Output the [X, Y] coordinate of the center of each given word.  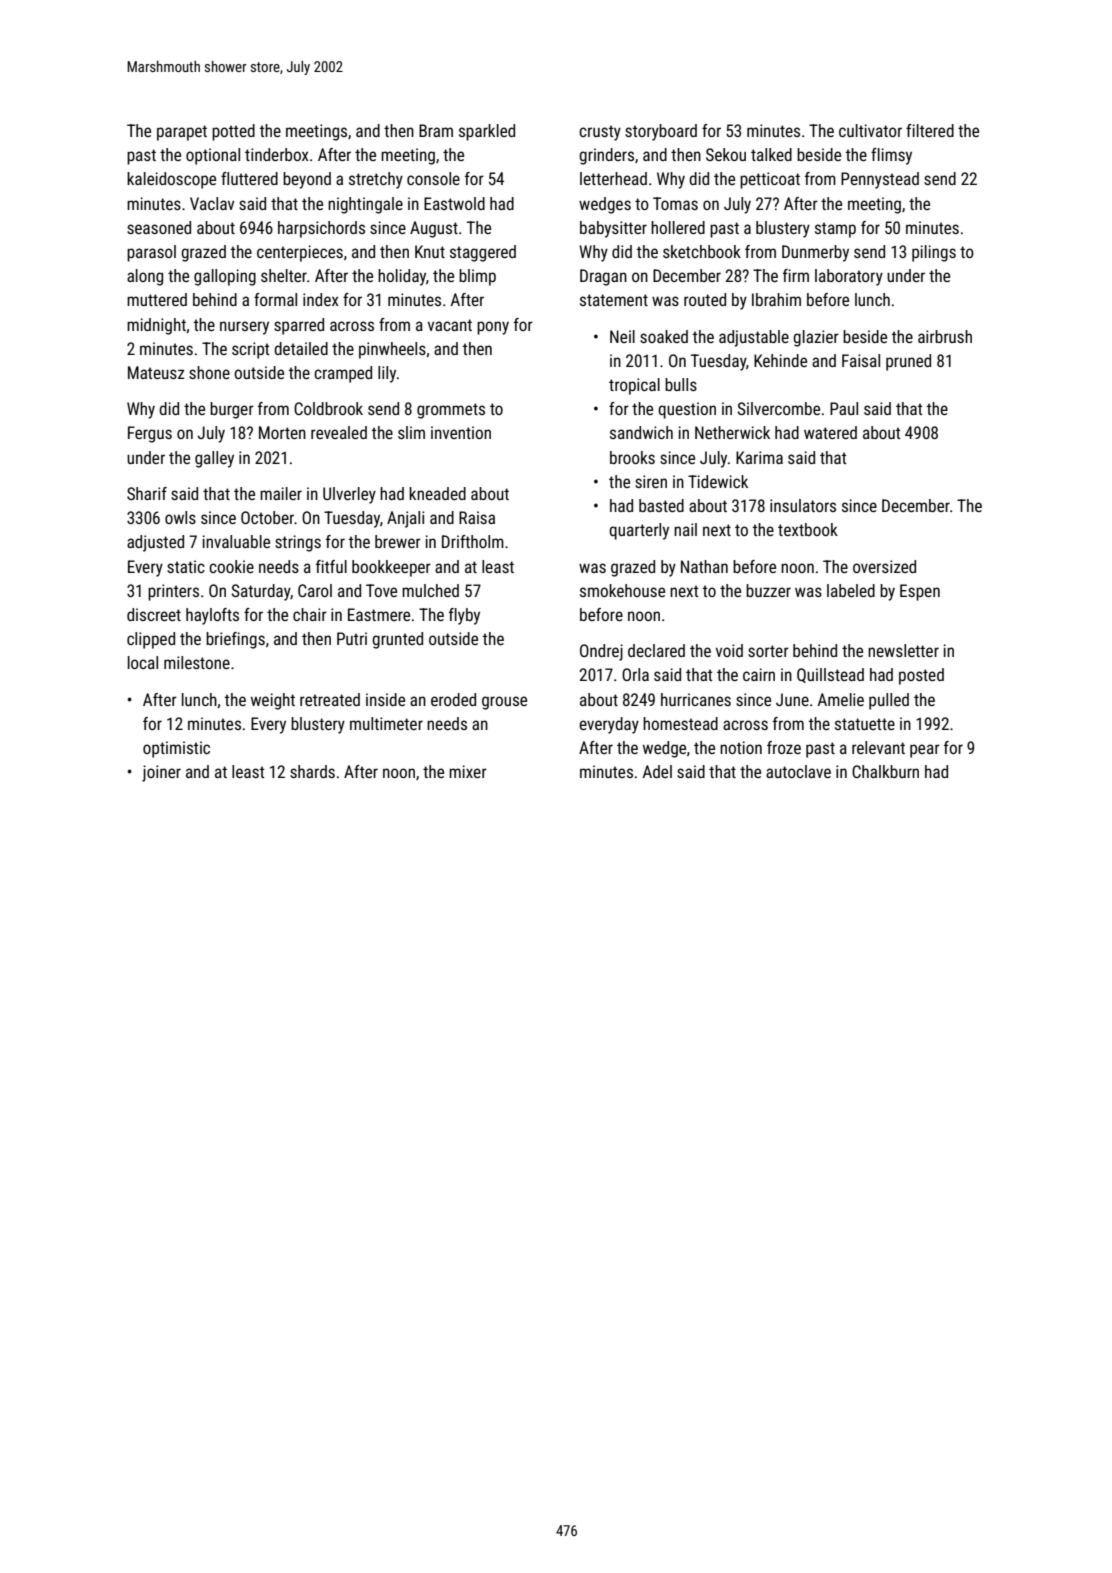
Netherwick [732, 432]
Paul [844, 408]
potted [233, 132]
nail [685, 529]
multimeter [386, 723]
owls [180, 517]
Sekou [726, 154]
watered [830, 432]
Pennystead [880, 180]
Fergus [150, 434]
